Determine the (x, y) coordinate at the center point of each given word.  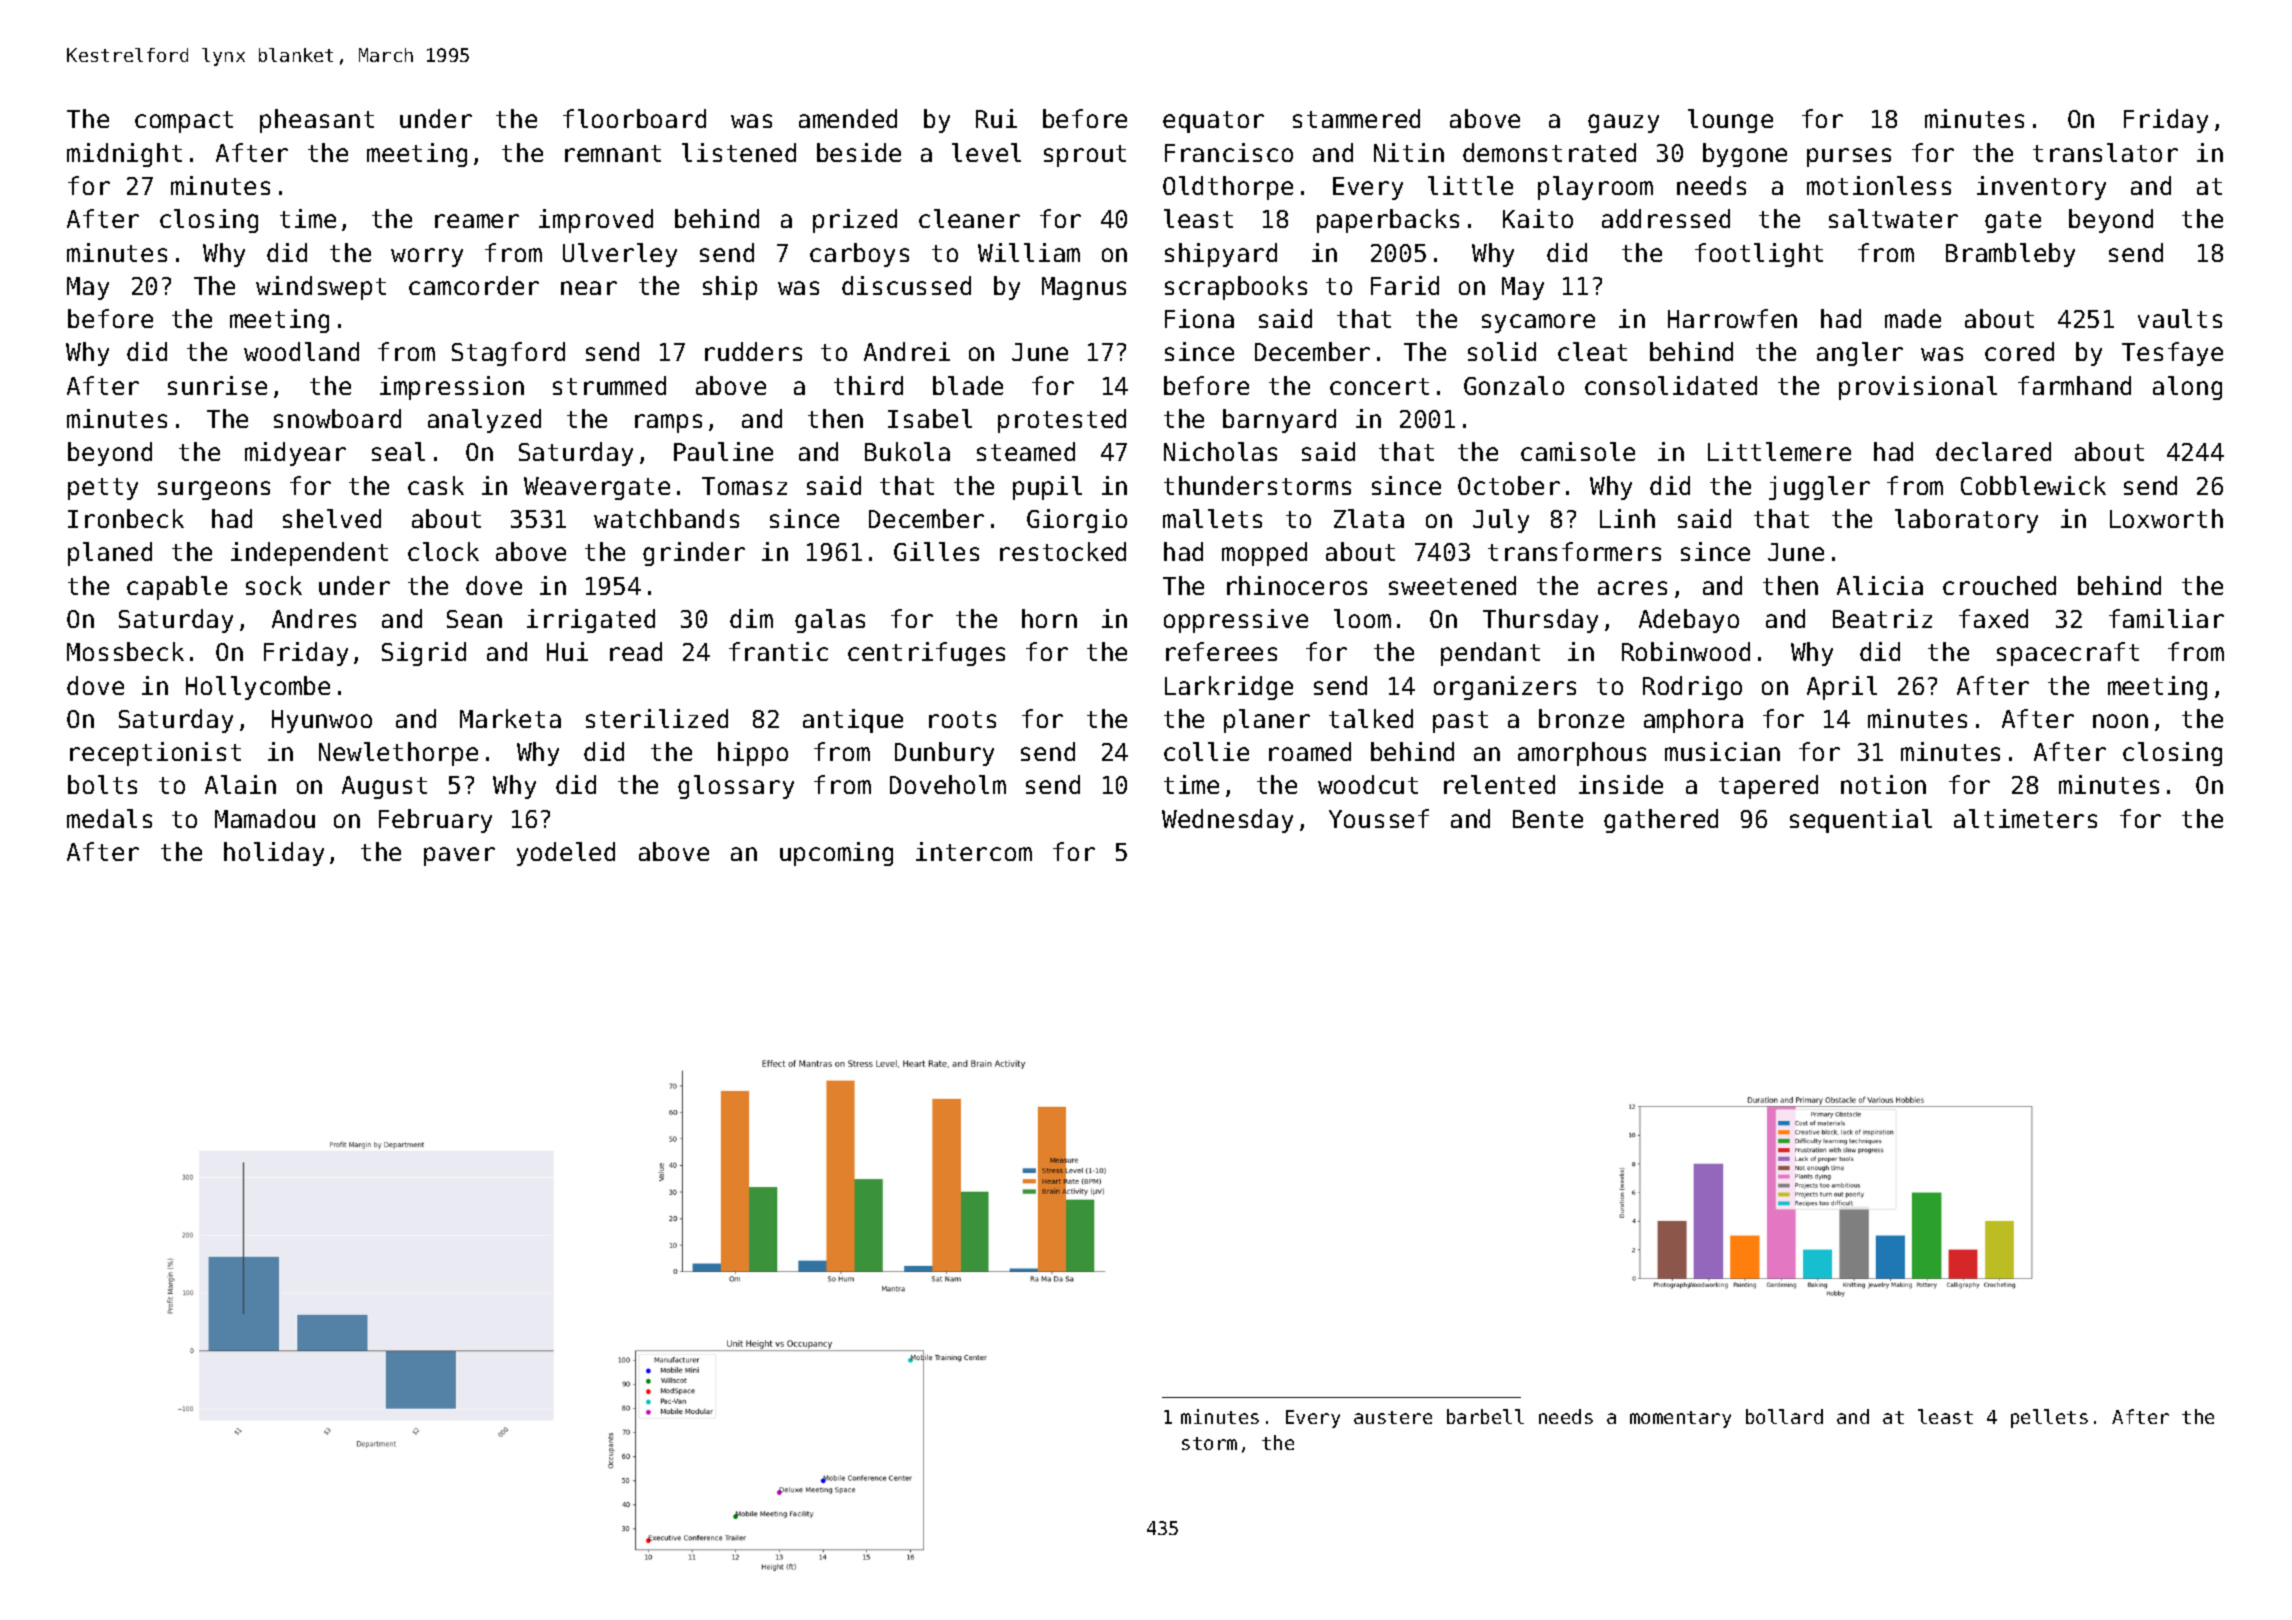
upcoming (836, 854)
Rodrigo (1692, 688)
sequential (1861, 821)
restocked (1063, 551)
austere (1393, 1417)
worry (427, 257)
